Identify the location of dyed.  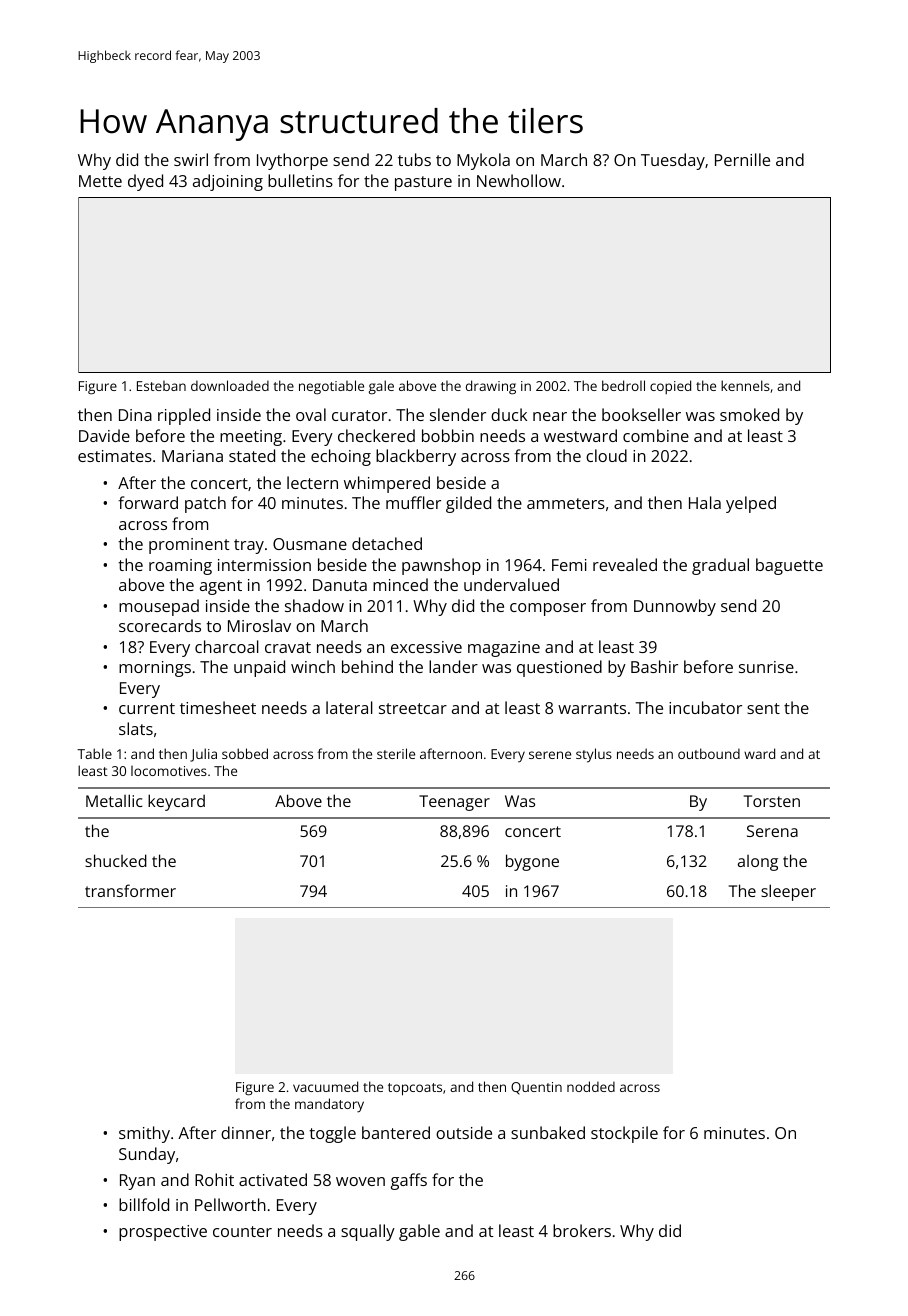
(145, 182).
